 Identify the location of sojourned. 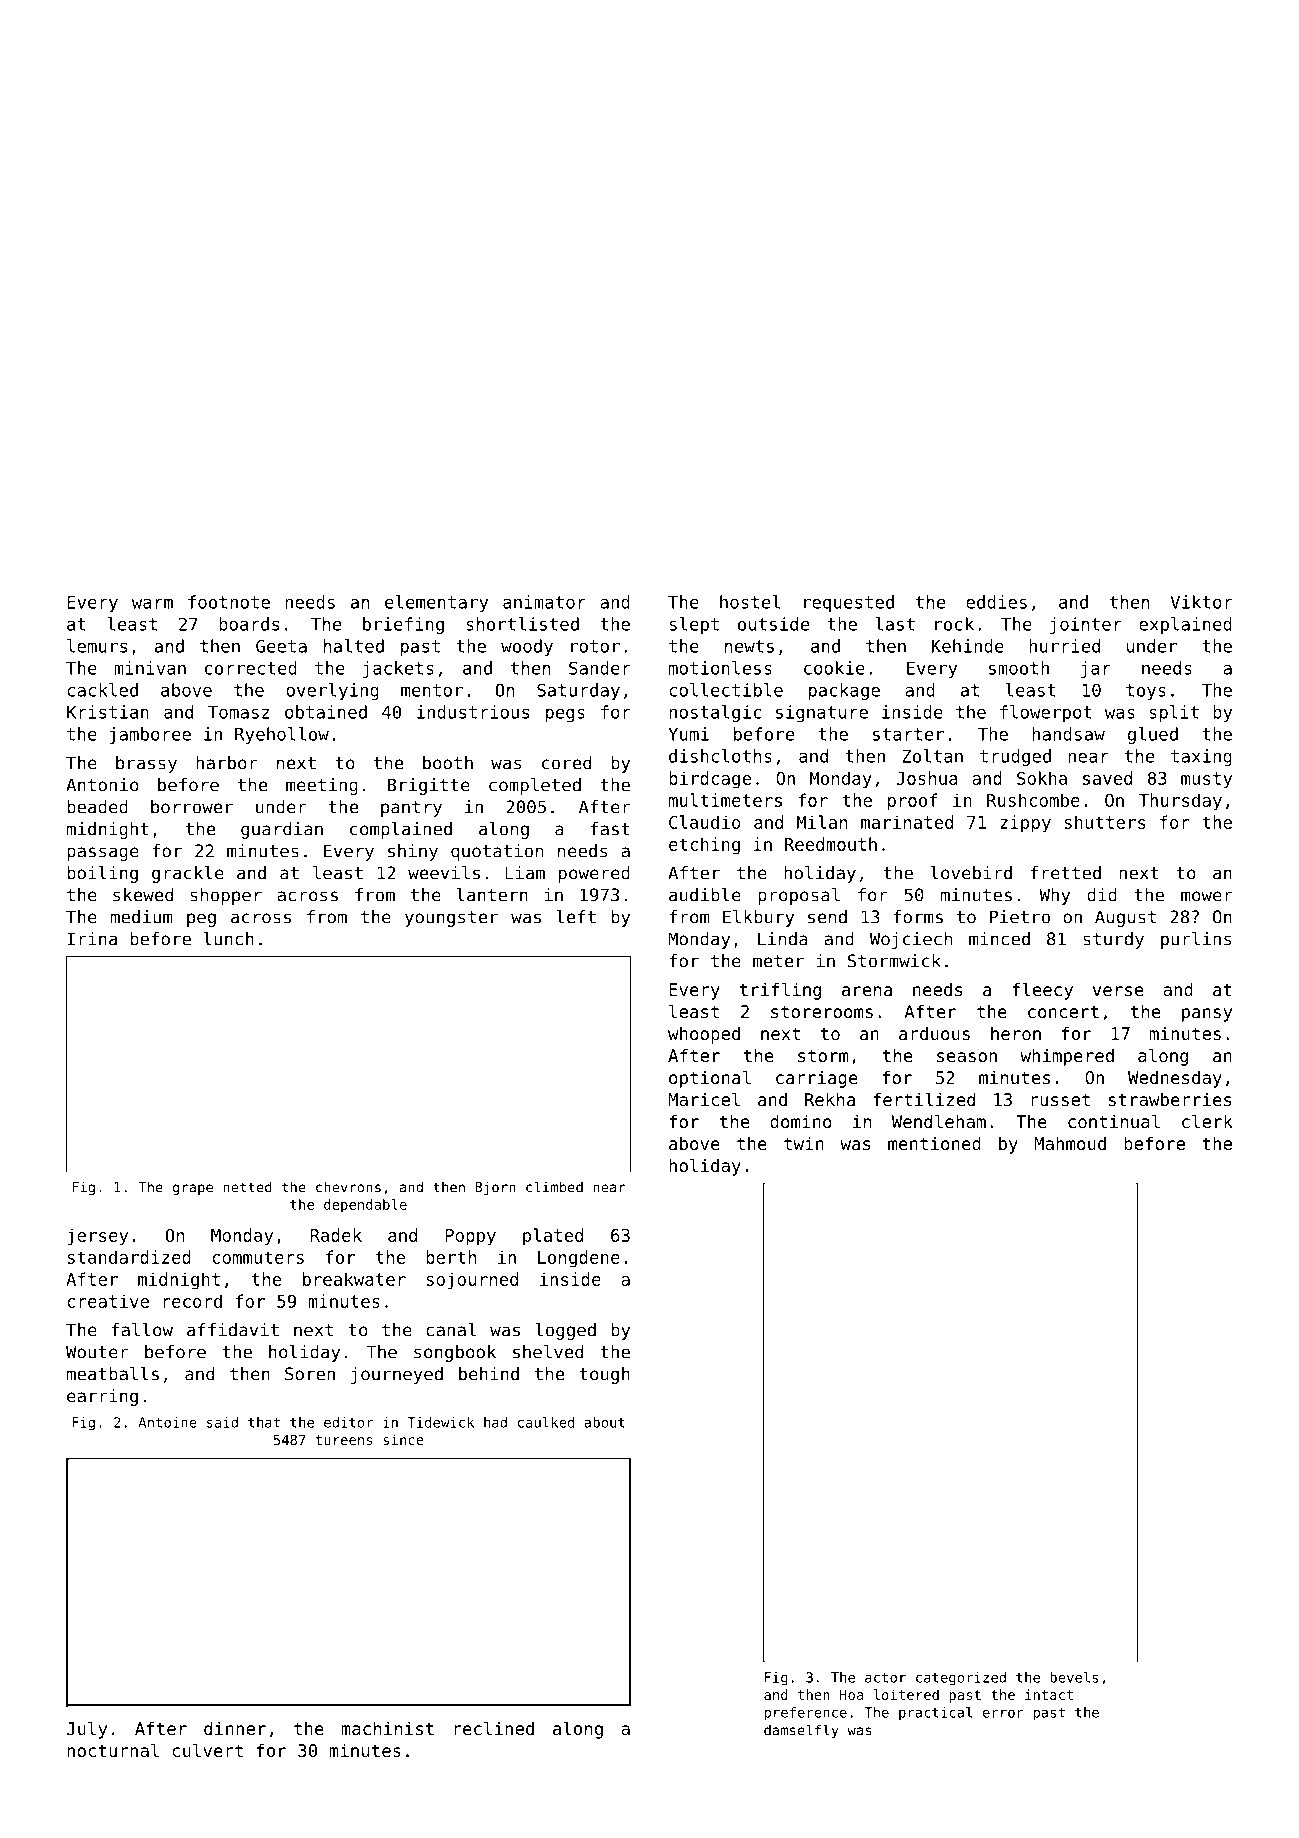
(472, 1281).
